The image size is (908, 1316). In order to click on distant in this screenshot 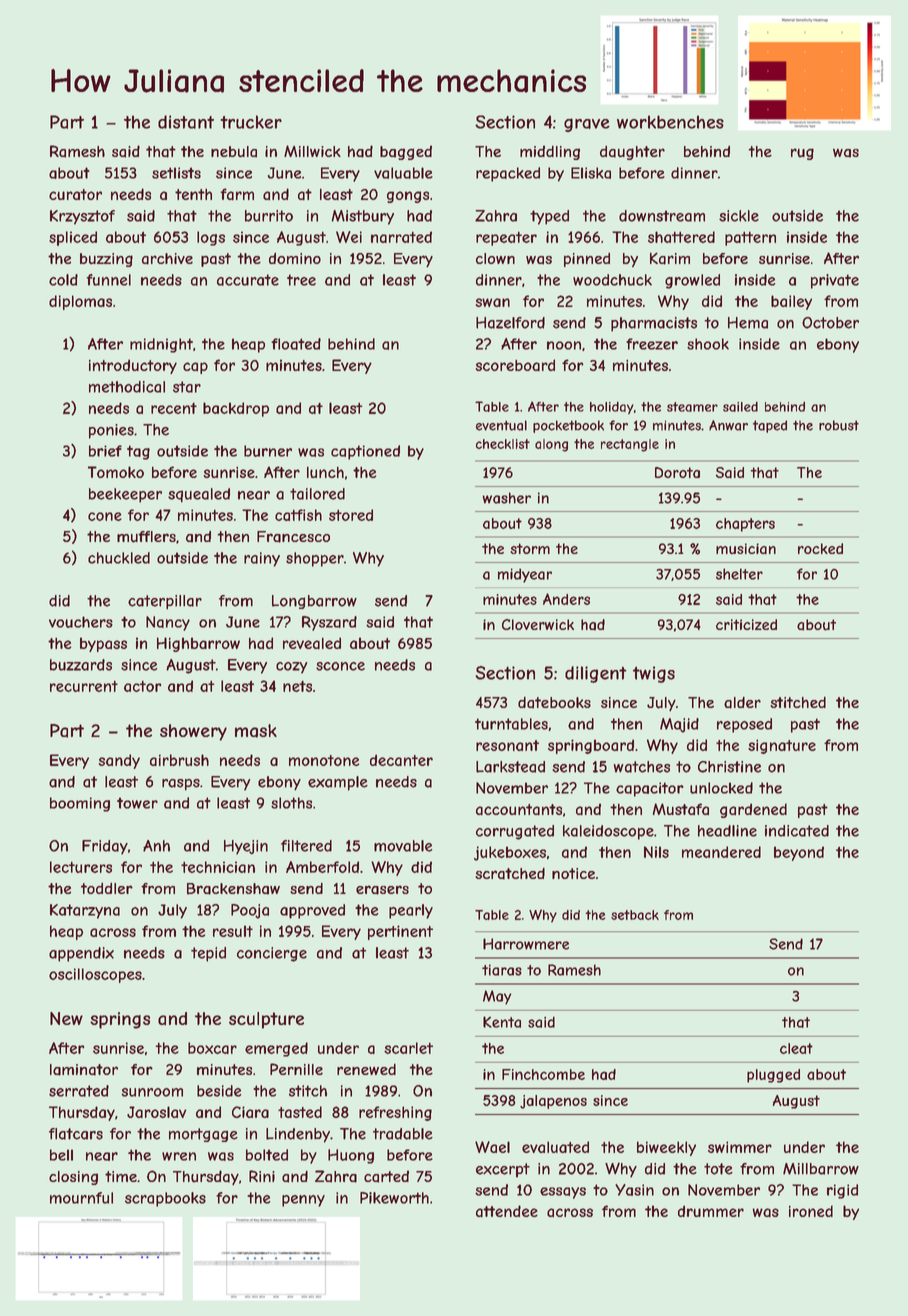, I will do `click(186, 122)`.
